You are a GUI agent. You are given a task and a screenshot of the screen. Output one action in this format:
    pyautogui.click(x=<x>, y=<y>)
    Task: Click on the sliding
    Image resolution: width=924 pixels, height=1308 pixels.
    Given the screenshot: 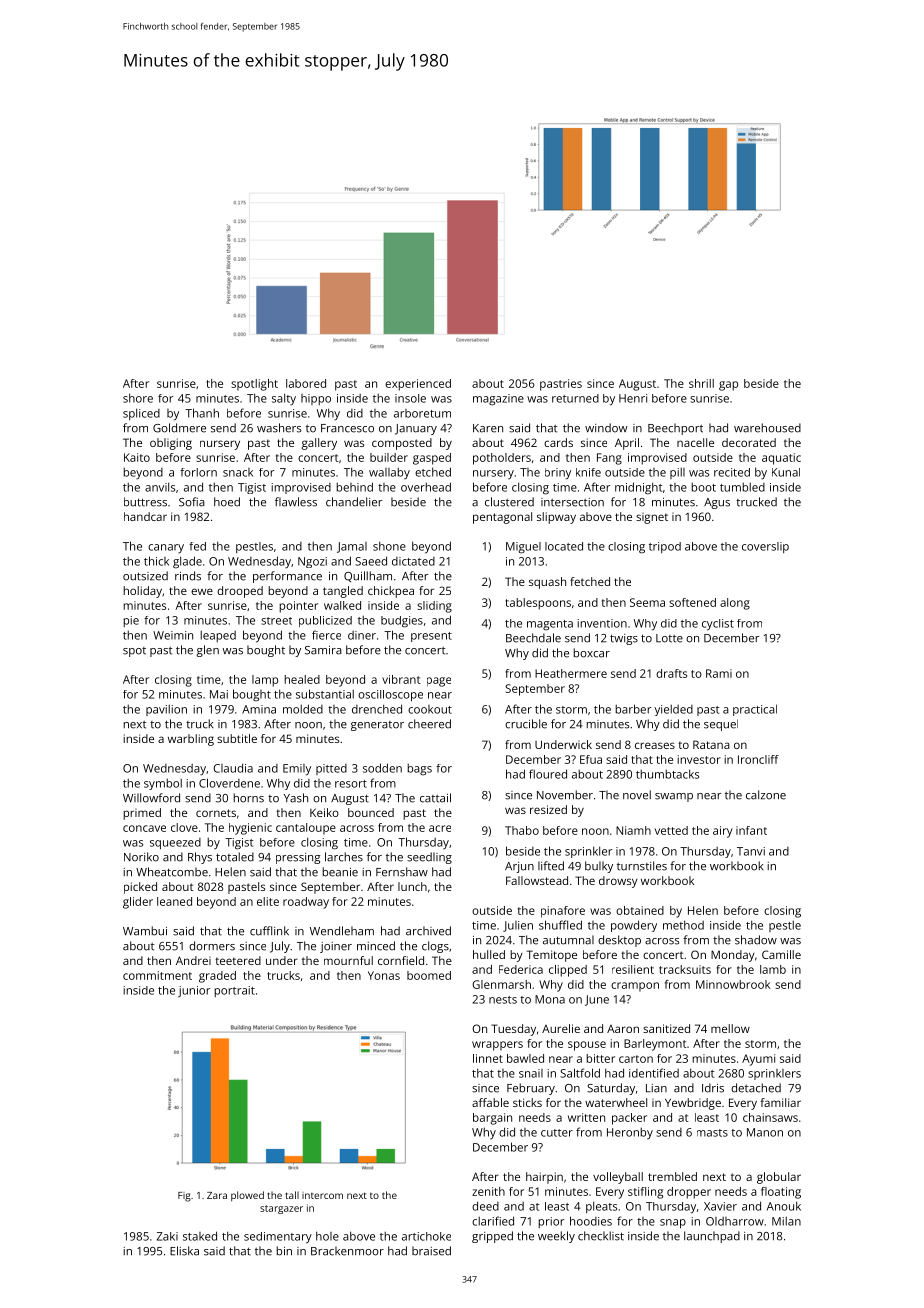 What is the action you would take?
    pyautogui.click(x=434, y=607)
